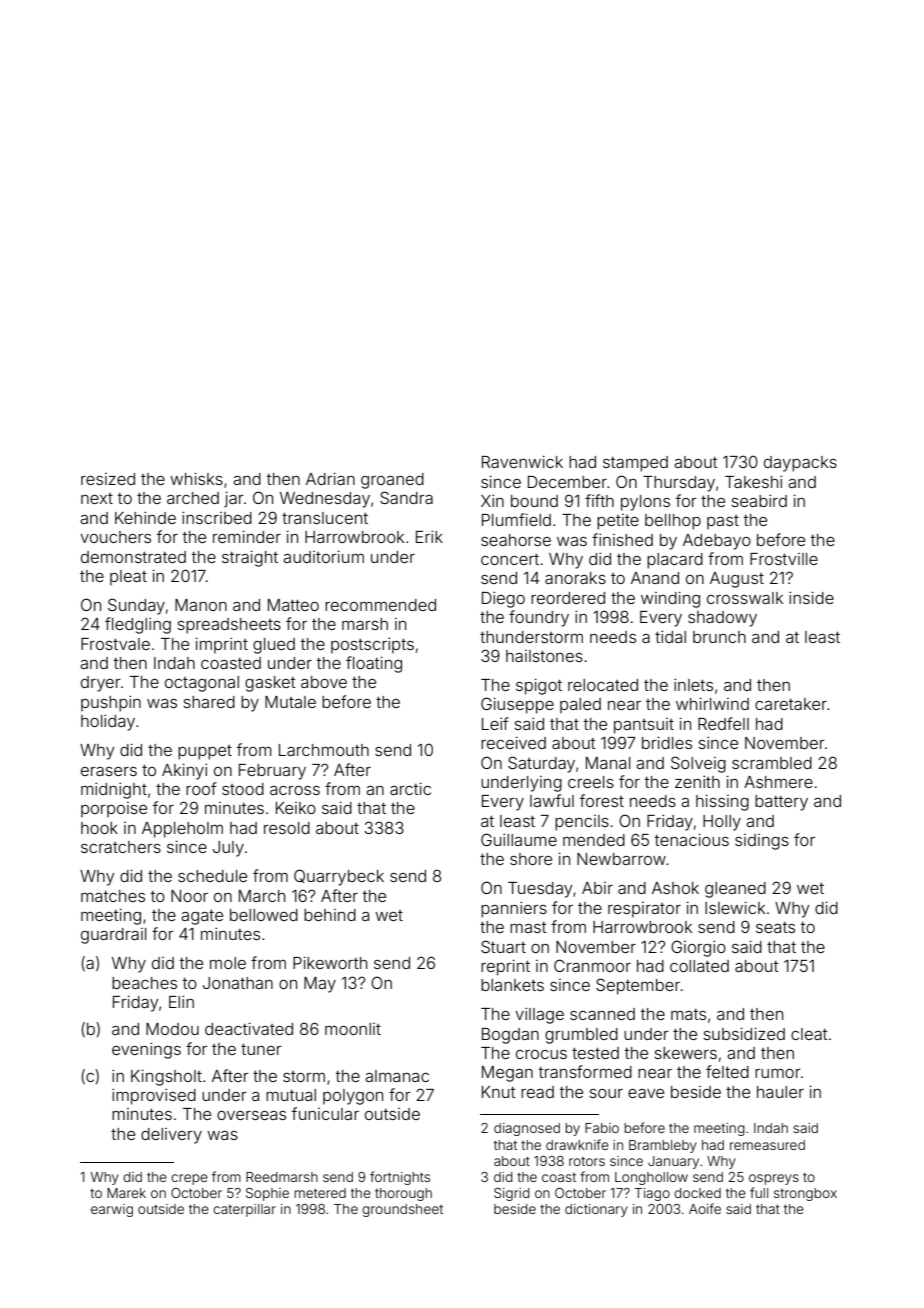  Describe the element at coordinates (805, 1194) in the document. I see `strongbox` at that location.
